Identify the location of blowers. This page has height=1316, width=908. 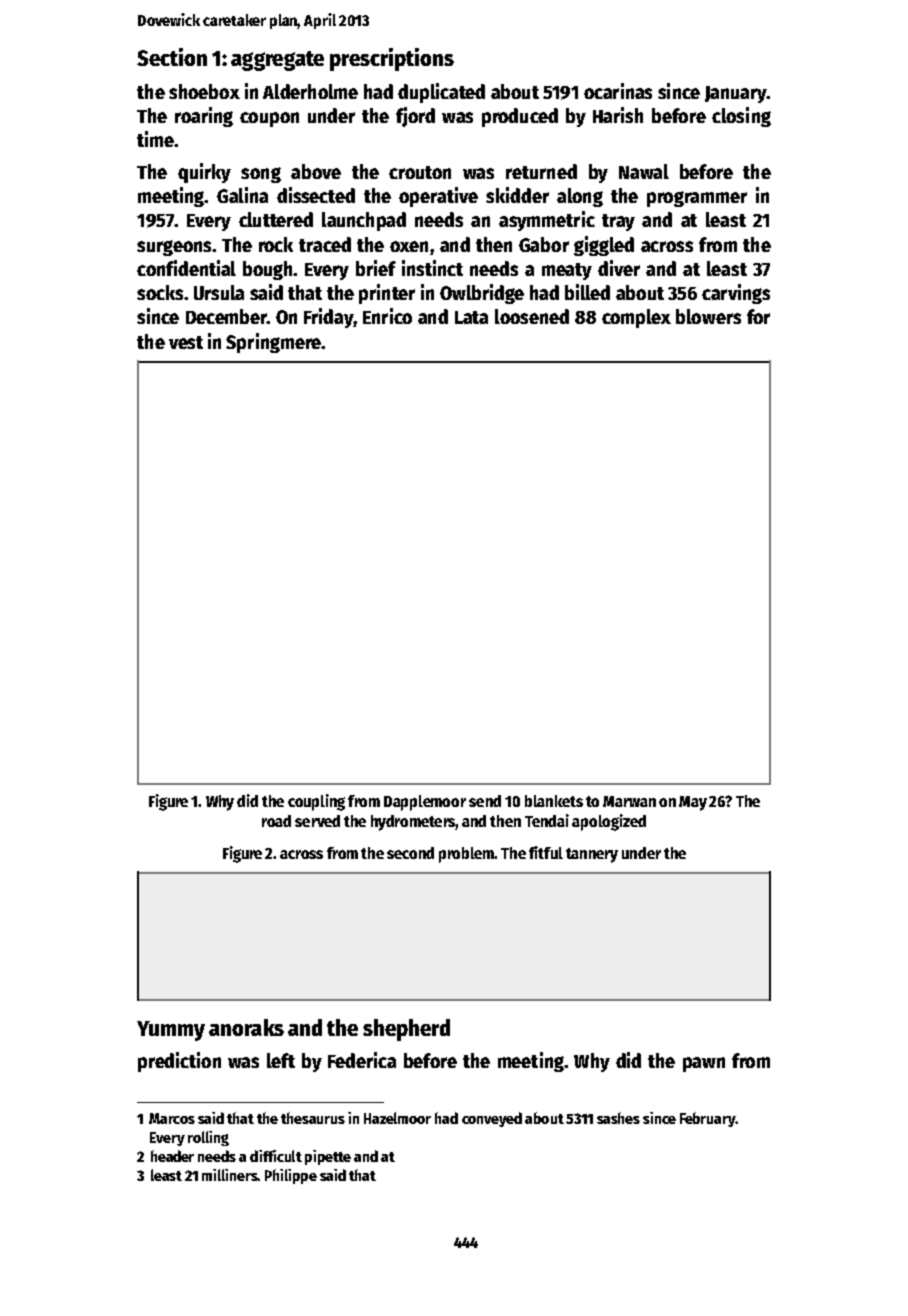
(708, 316).
